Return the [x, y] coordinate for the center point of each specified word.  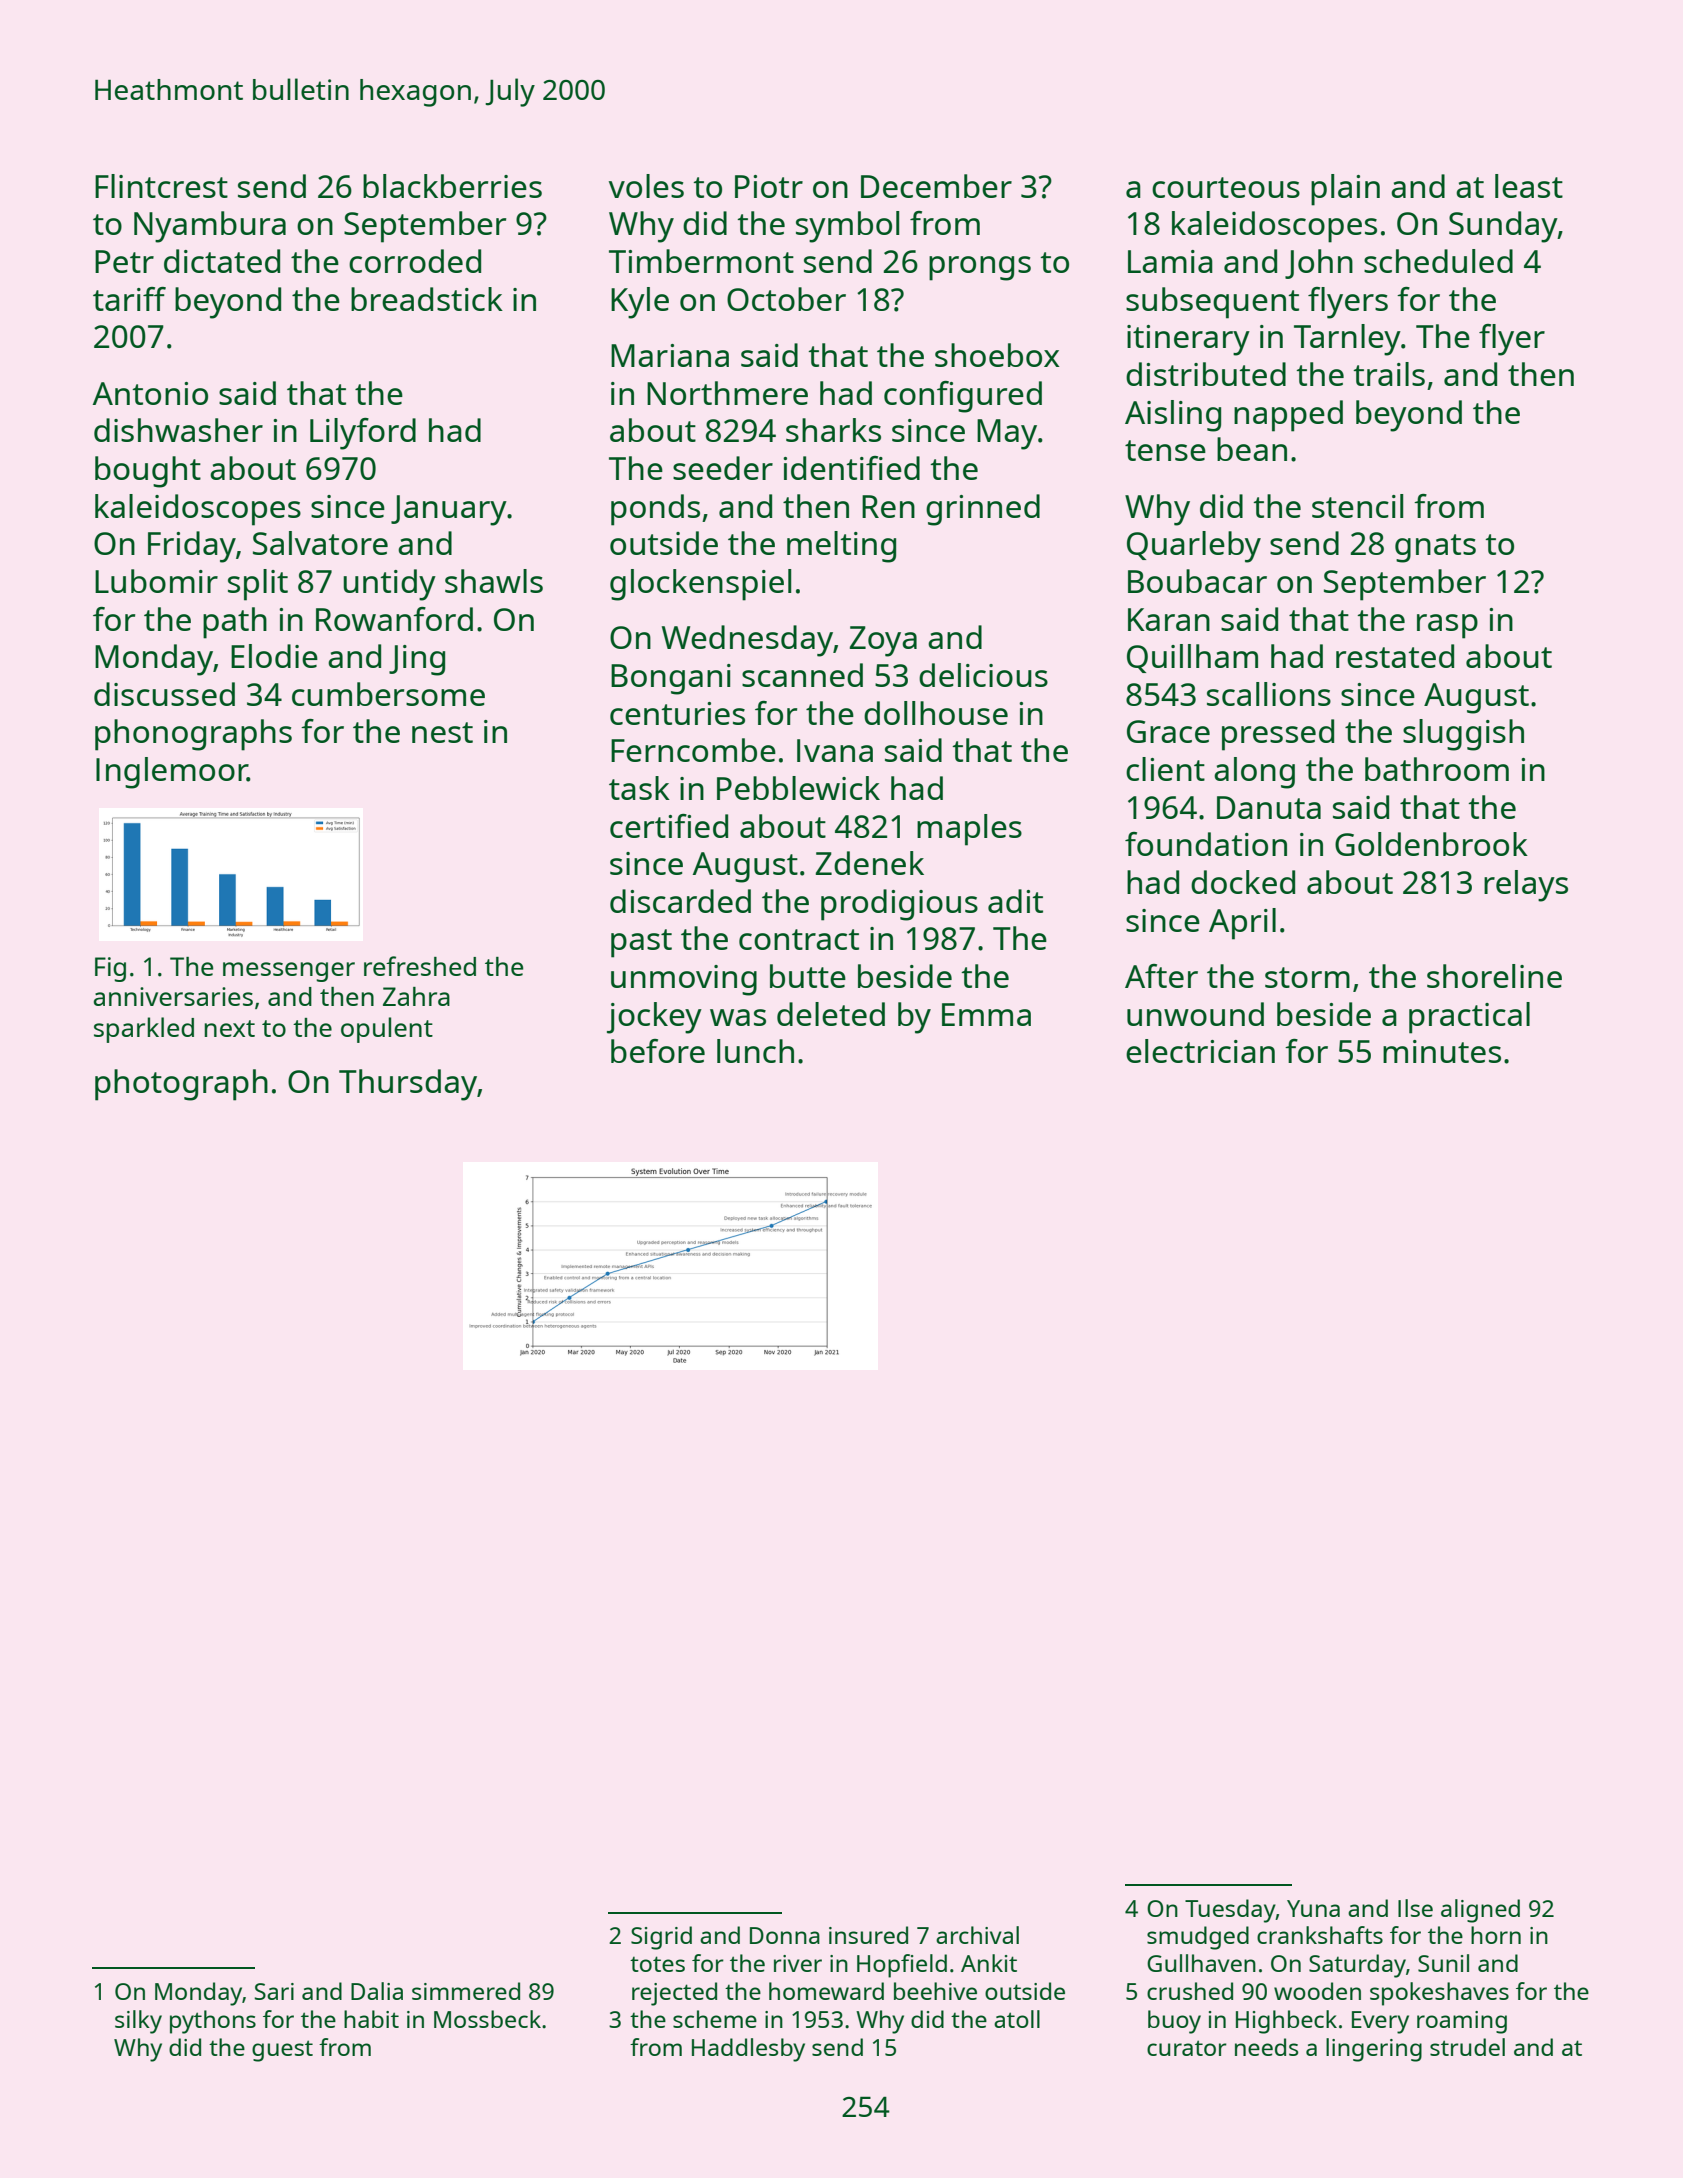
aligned [1480, 1911]
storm [1307, 977]
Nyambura [210, 227]
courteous [1226, 187]
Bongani [671, 679]
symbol [847, 227]
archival [977, 1935]
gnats [1435, 548]
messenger [289, 972]
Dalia [377, 1991]
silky [138, 2022]
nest [442, 732]
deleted [831, 1014]
